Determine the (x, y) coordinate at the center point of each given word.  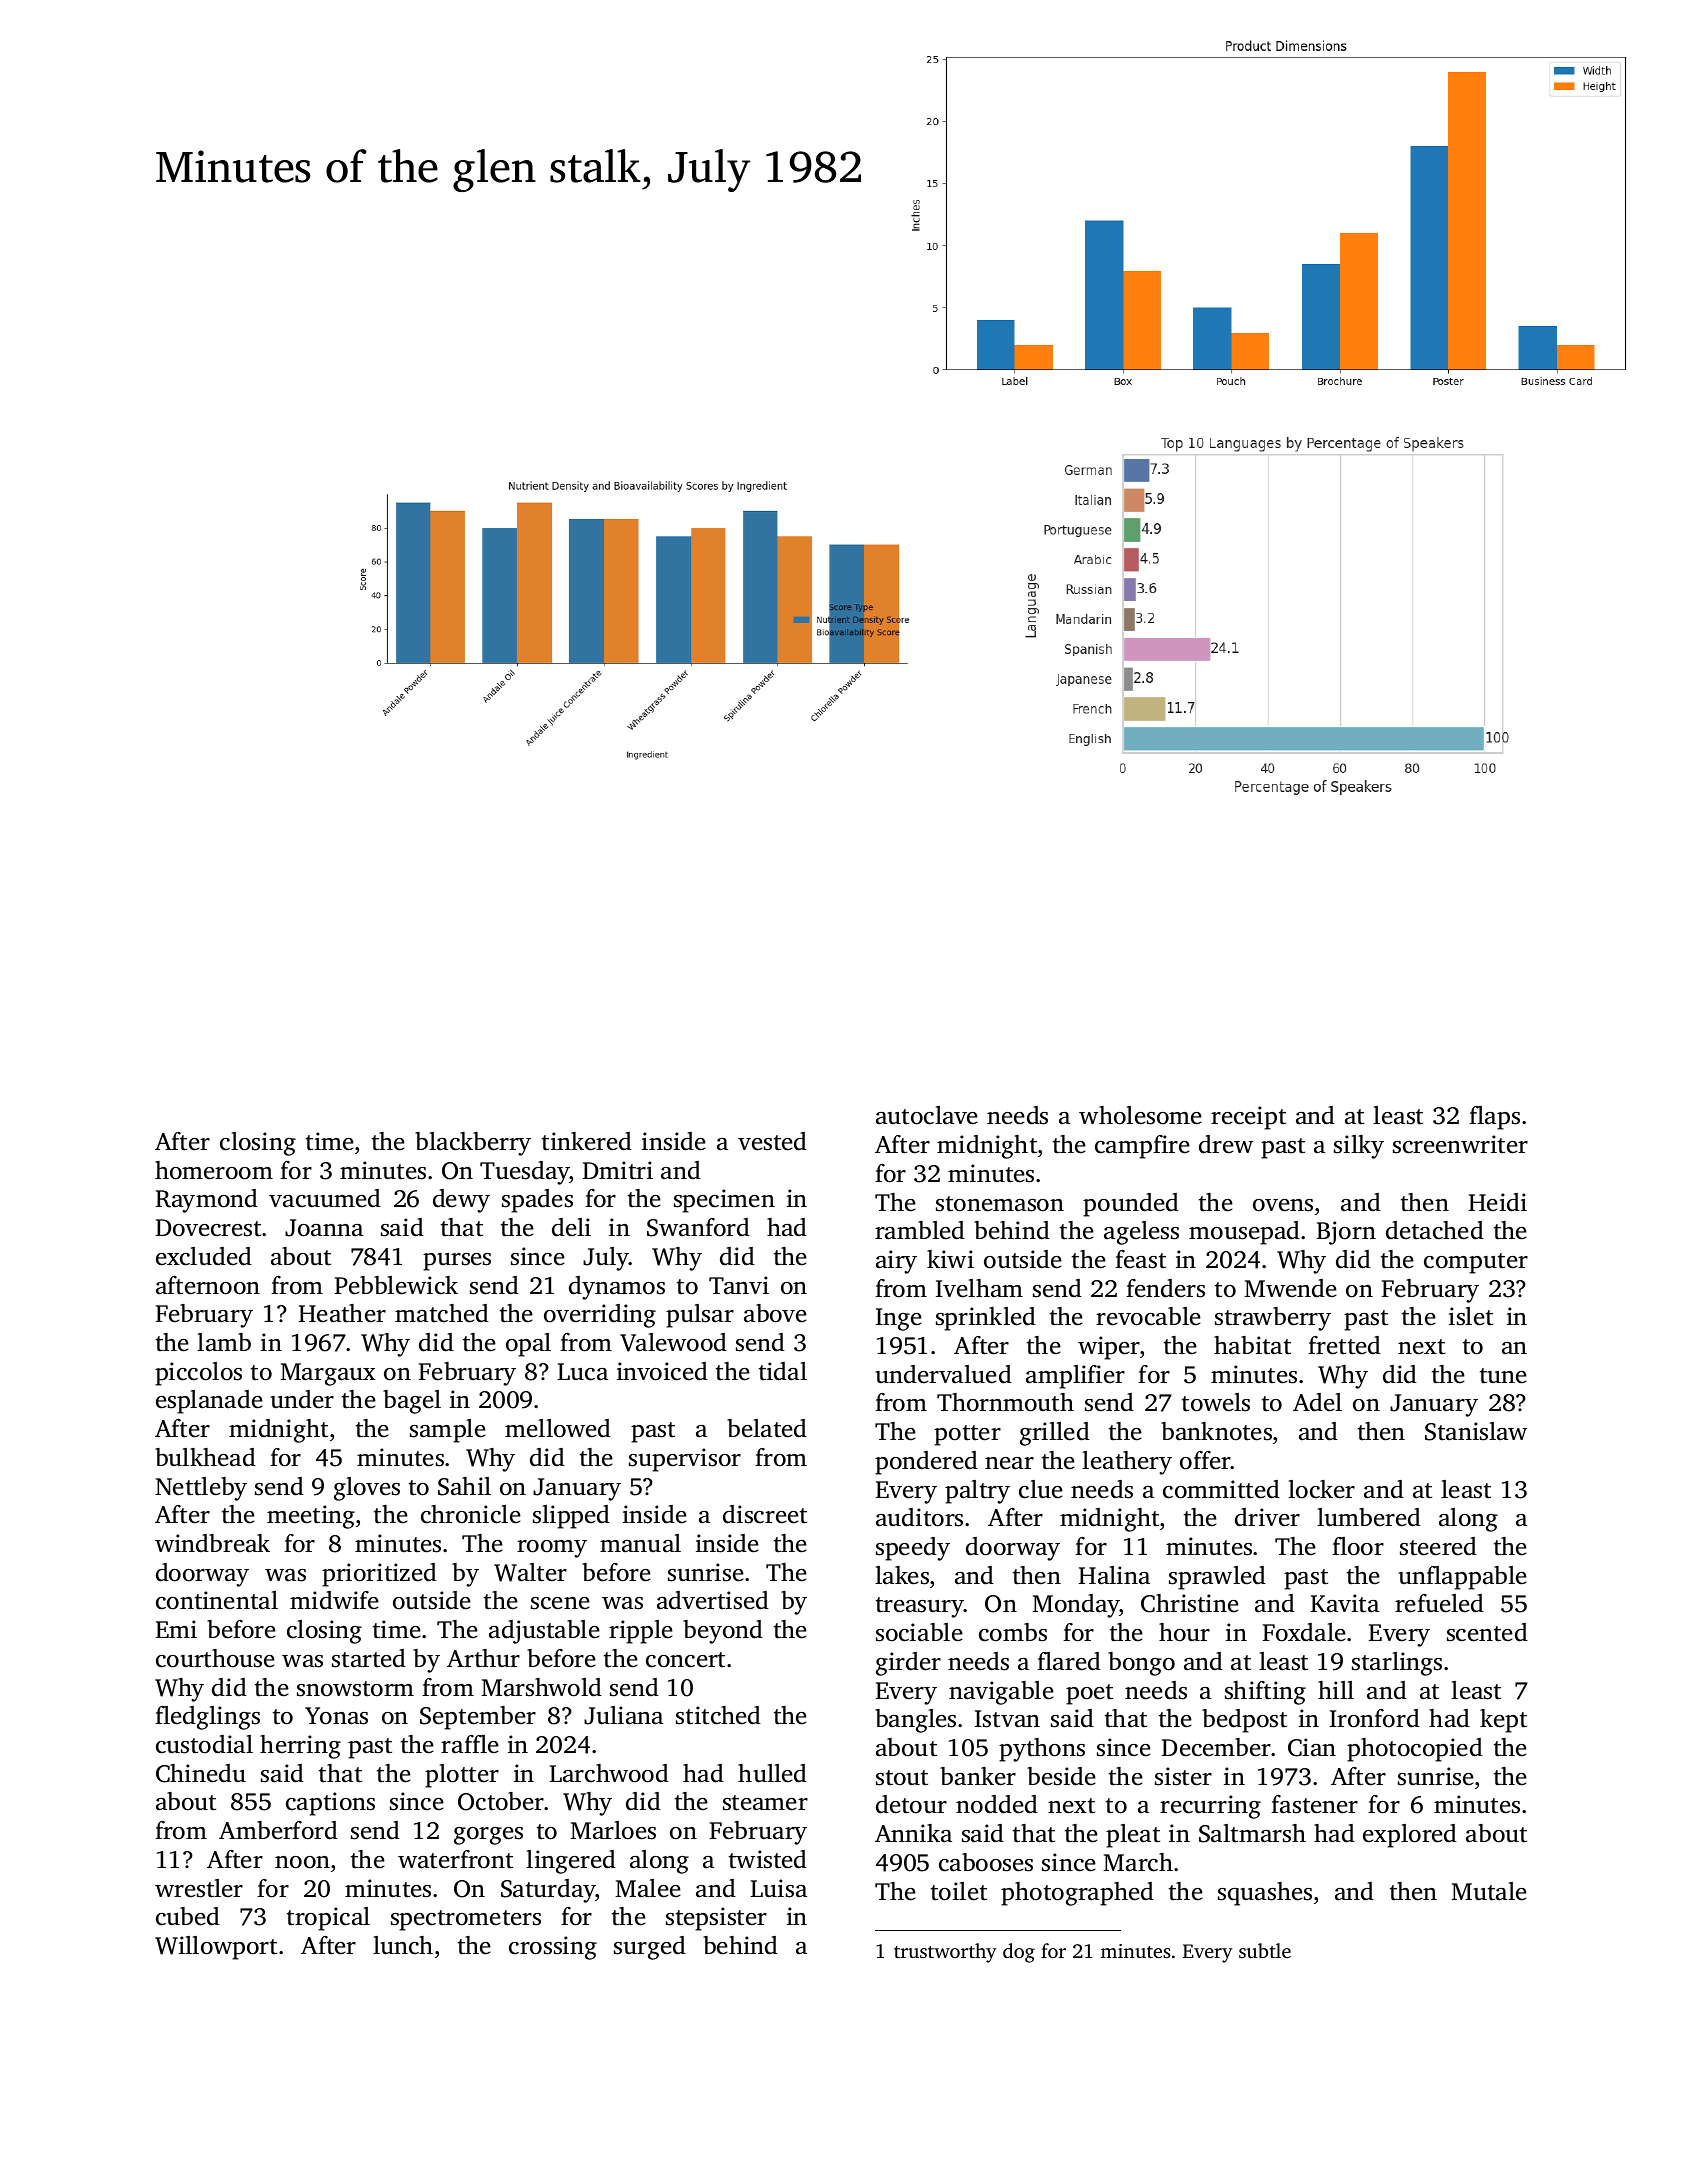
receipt (1248, 1118)
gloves (367, 1489)
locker (1321, 1489)
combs (1013, 1632)
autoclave (927, 1115)
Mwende (1290, 1288)
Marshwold (541, 1687)
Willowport (216, 1948)
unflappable (1462, 1578)
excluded (204, 1256)
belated (767, 1428)
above (775, 1313)
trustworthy (945, 1953)
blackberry (473, 1144)
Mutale (1489, 1891)
